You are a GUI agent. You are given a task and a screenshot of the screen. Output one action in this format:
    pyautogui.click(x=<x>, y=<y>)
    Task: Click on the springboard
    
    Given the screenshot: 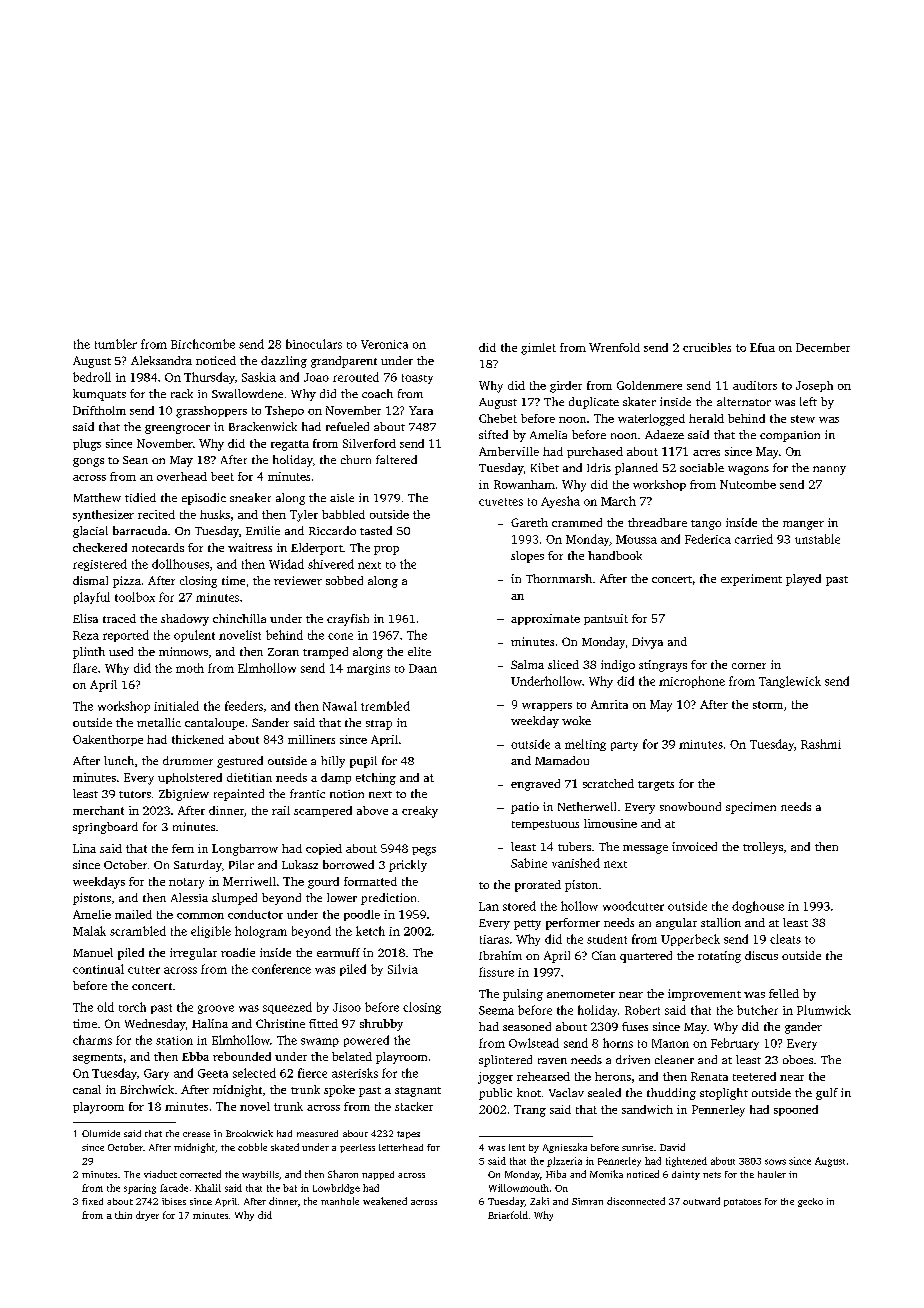 What is the action you would take?
    pyautogui.click(x=105, y=828)
